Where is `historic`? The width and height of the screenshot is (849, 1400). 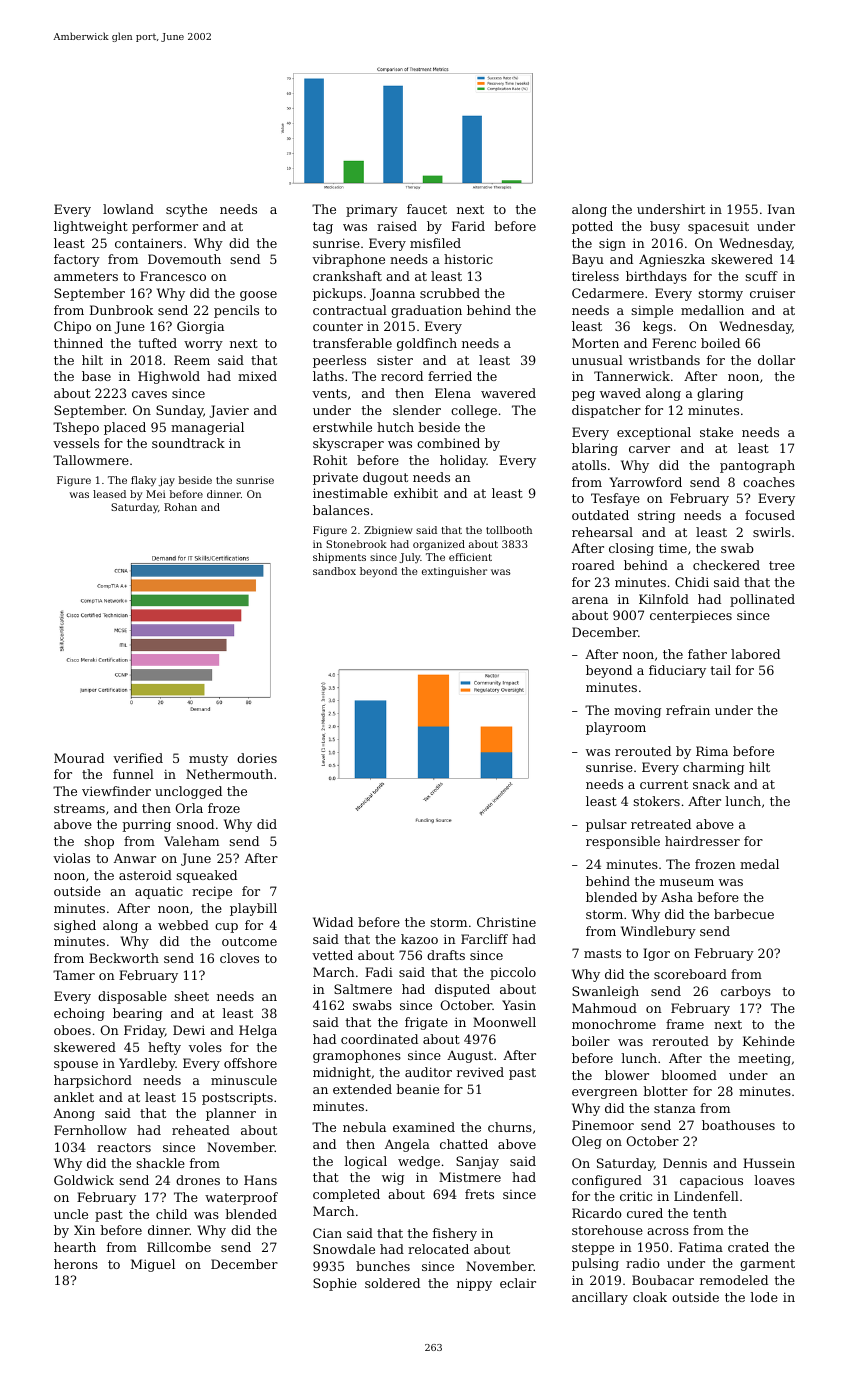 historic is located at coordinates (468, 259).
